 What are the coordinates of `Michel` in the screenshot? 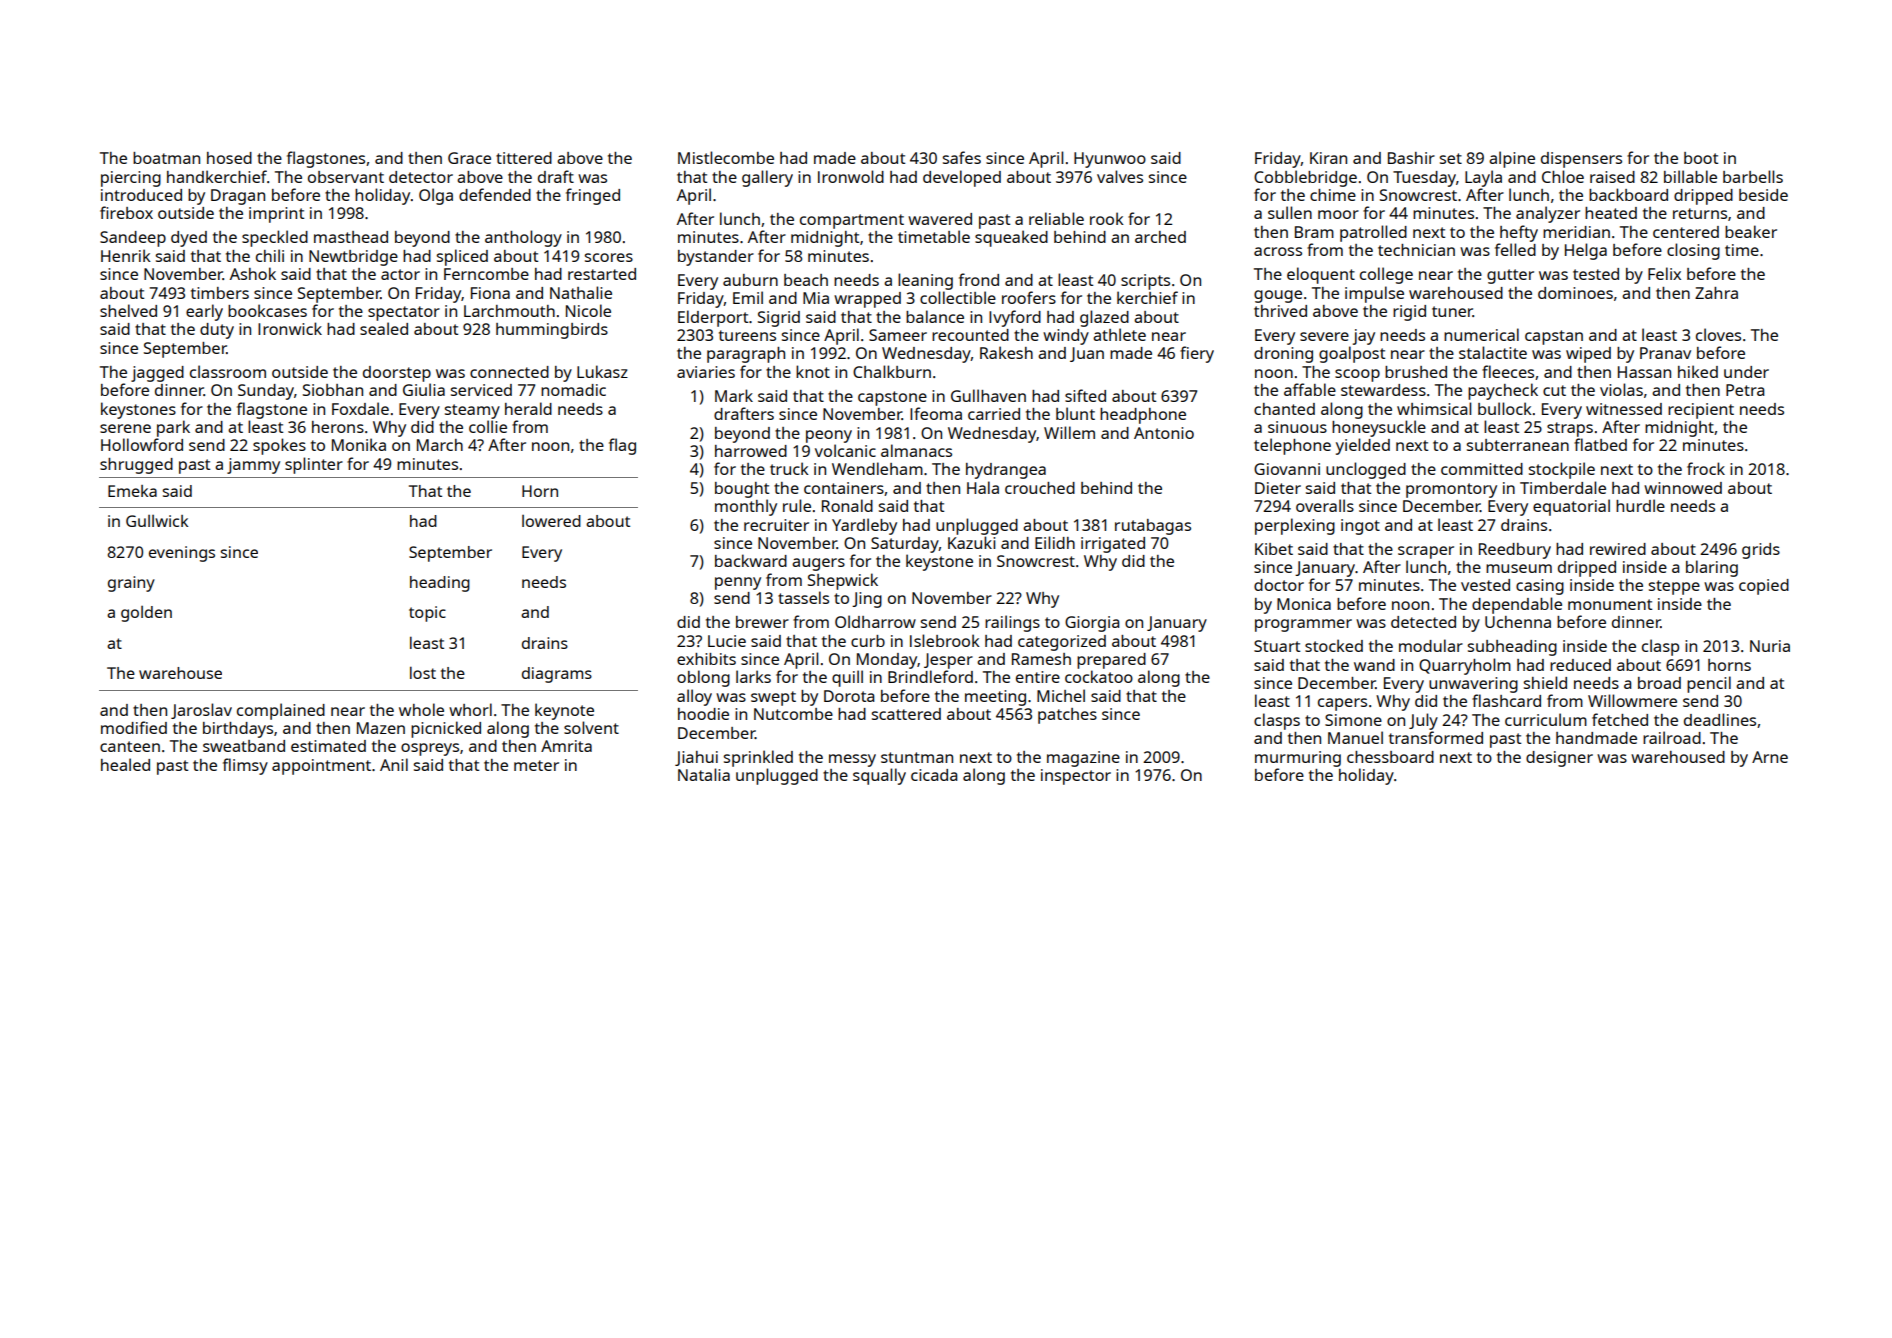 It's located at (1061, 695).
